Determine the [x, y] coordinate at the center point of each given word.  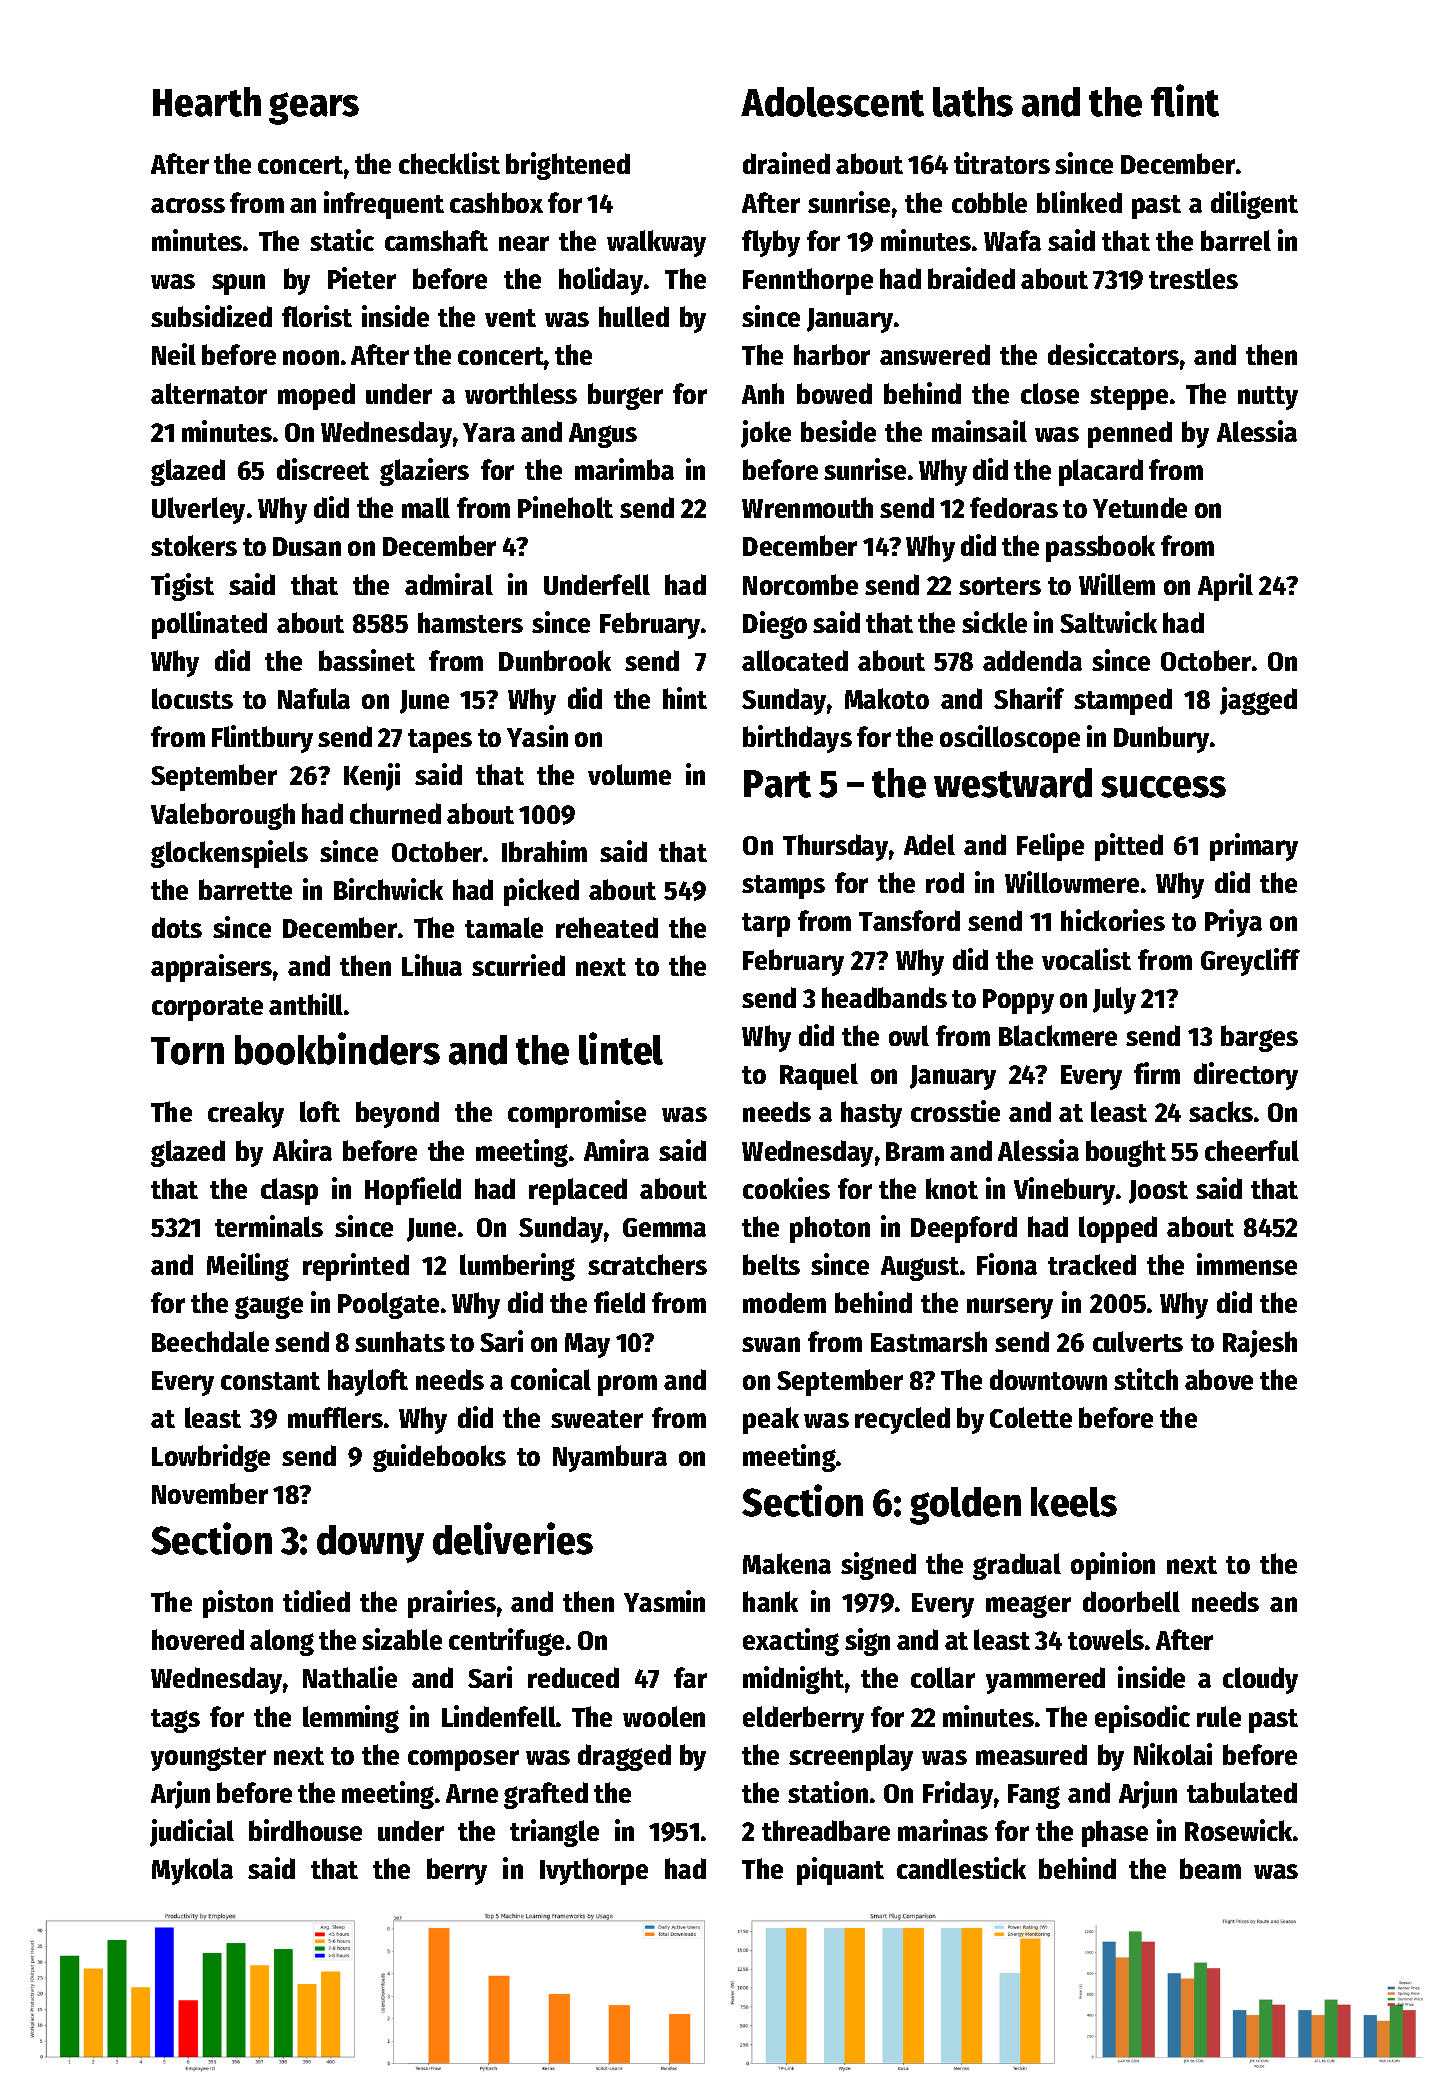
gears [314, 108]
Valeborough [223, 816]
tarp [766, 925]
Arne [472, 1793]
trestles [1193, 278]
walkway [656, 243]
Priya [1233, 923]
